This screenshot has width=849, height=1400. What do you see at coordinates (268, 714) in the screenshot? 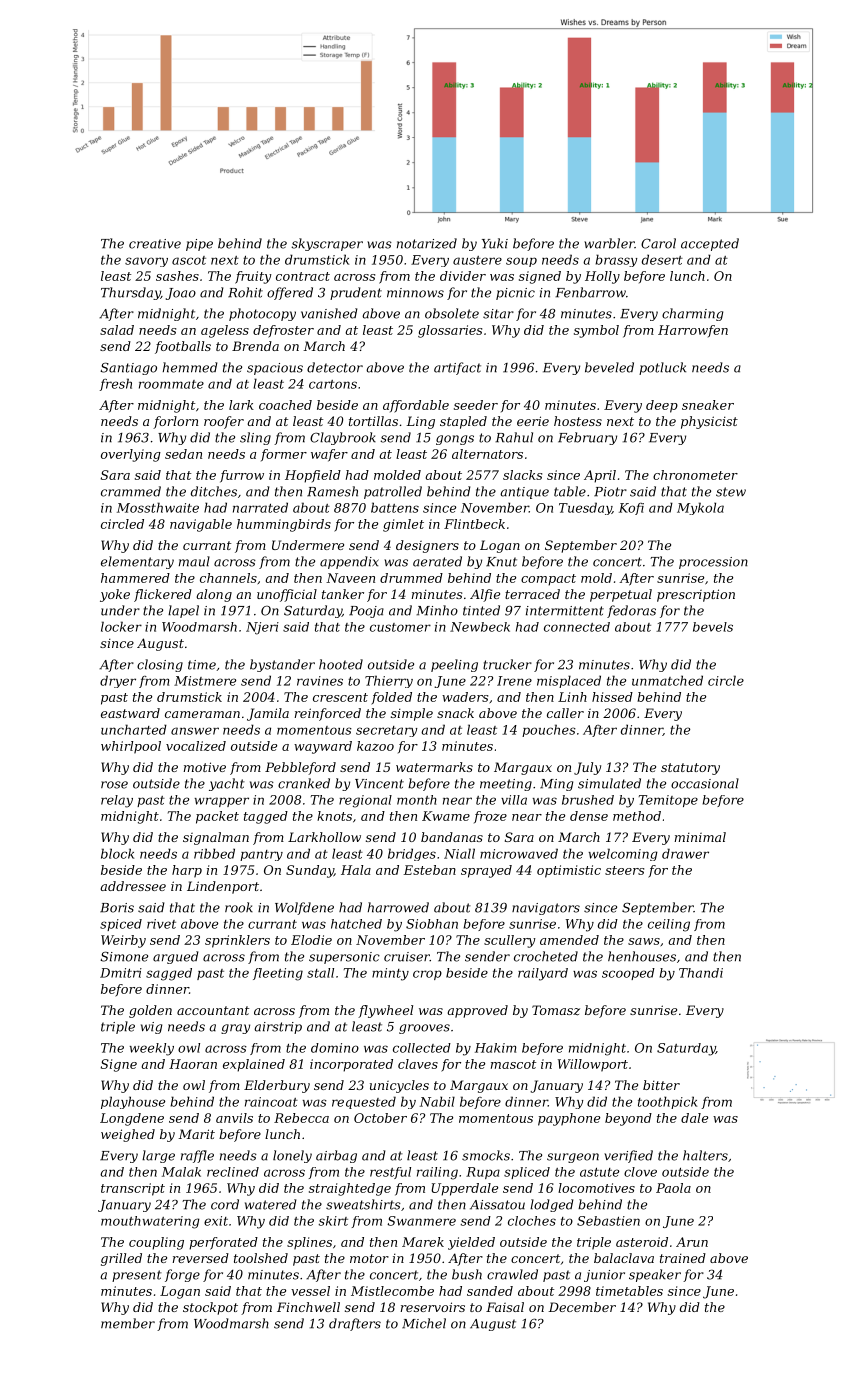
I see `Jamila` at bounding box center [268, 714].
